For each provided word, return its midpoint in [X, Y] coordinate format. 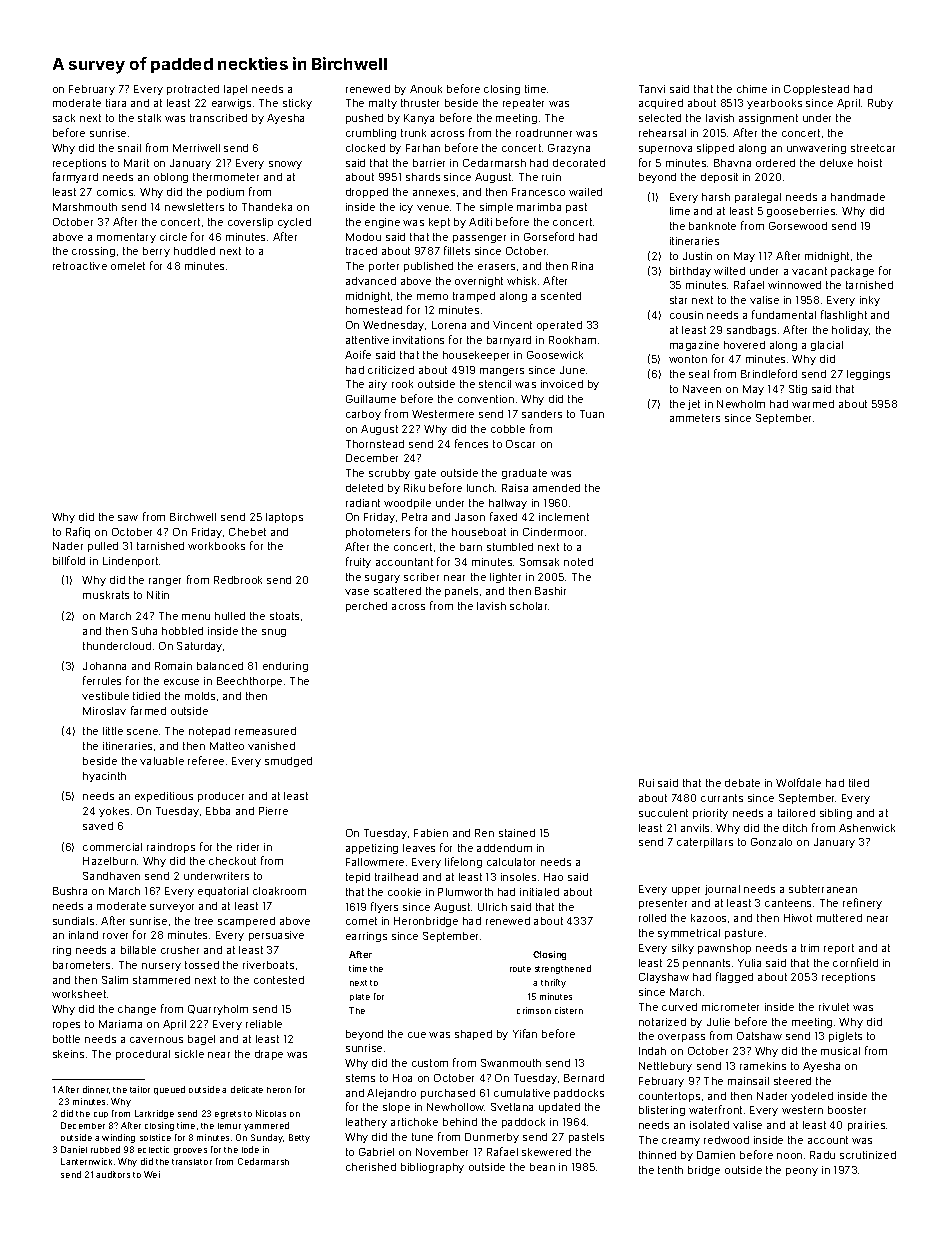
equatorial [223, 892]
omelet [128, 266]
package [852, 272]
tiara [116, 103]
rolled [652, 918]
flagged [734, 977]
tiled [859, 783]
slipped [715, 149]
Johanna [104, 666]
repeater [523, 104]
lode [250, 1149]
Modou [363, 237]
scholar [528, 606]
